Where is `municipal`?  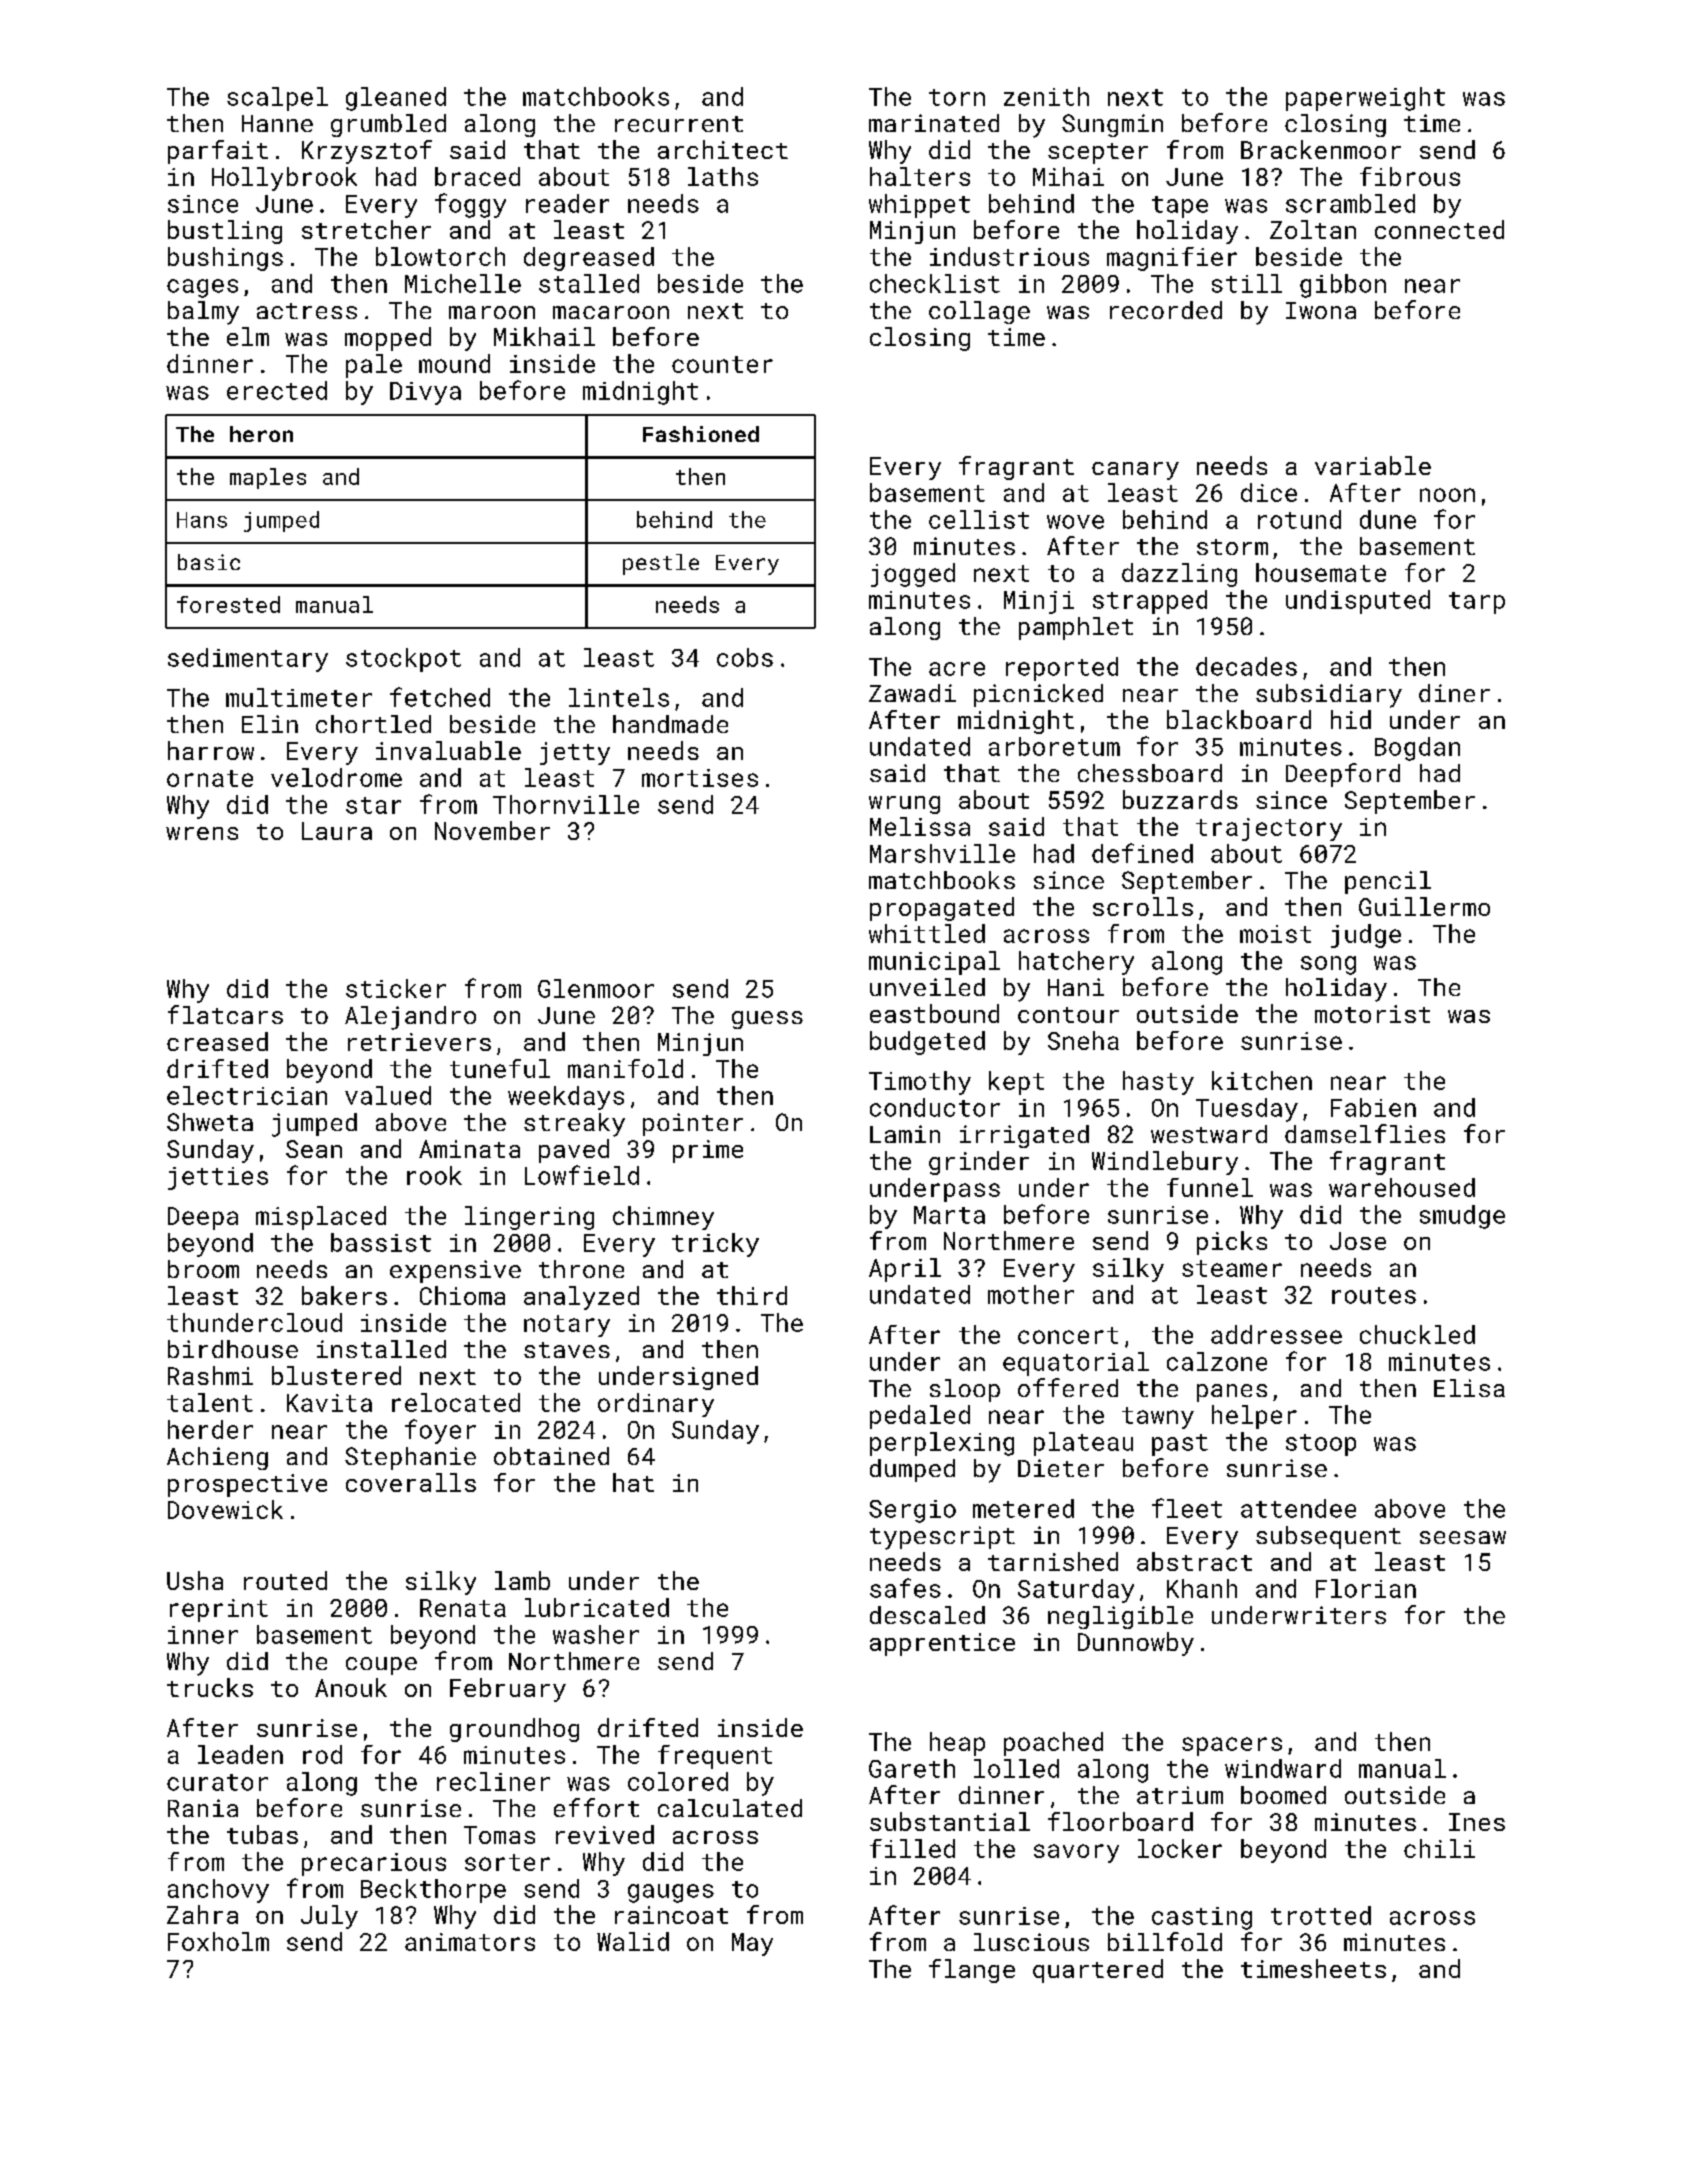
municipal is located at coordinates (934, 963).
